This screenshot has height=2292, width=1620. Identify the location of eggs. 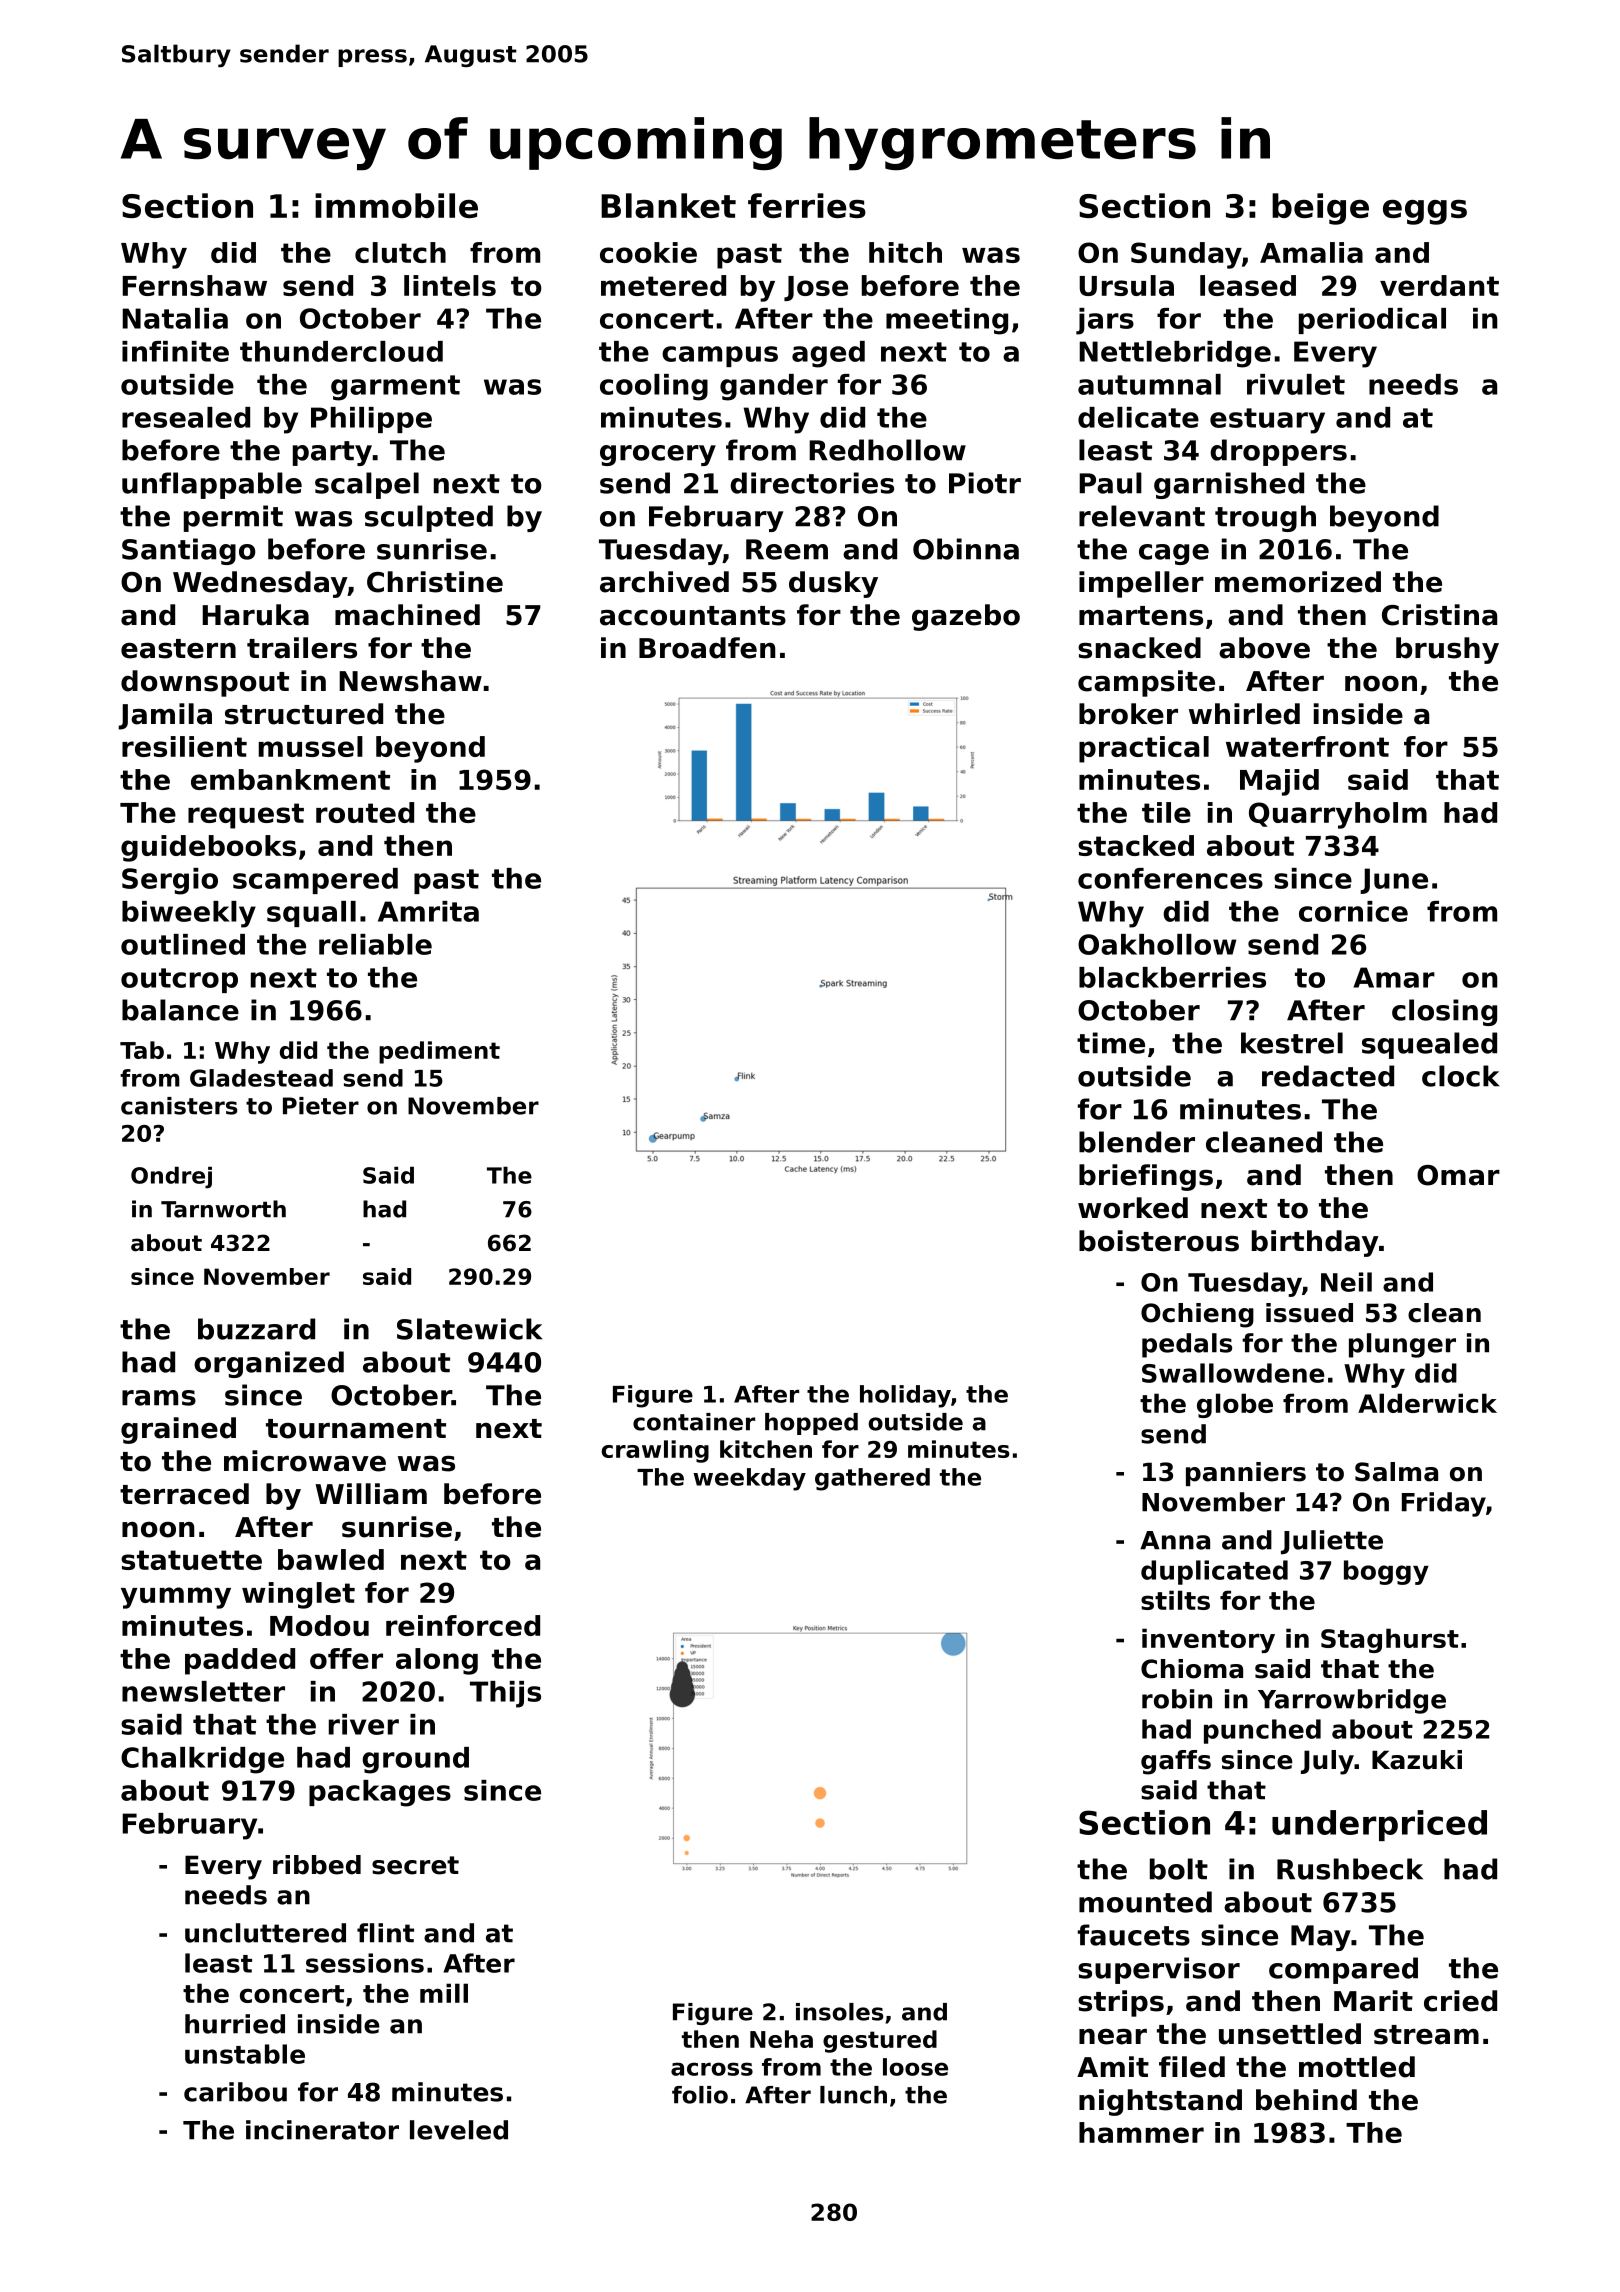
(1425, 212).
